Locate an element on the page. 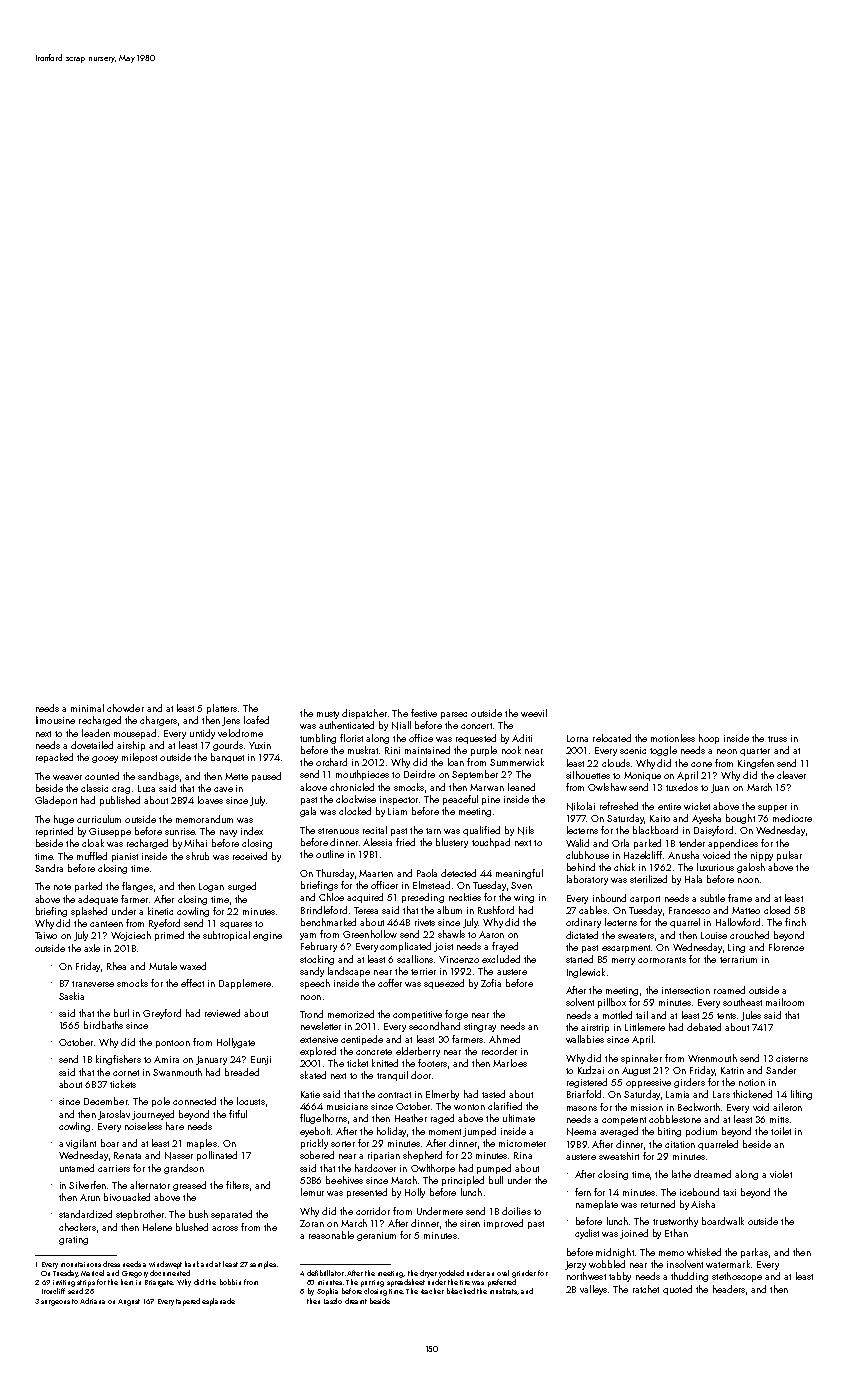  motionless is located at coordinates (673, 738).
